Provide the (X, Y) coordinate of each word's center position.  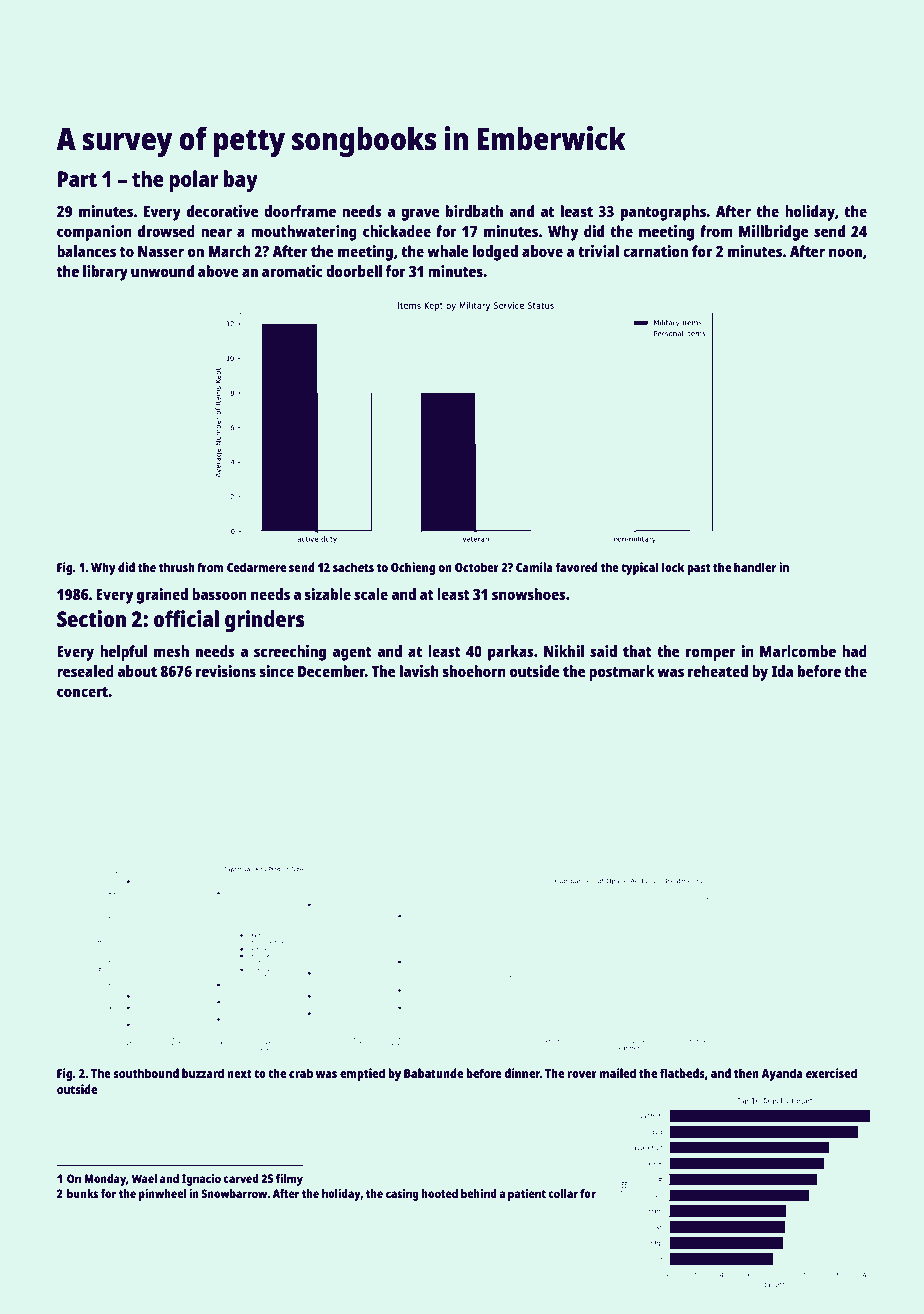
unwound (162, 271)
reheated (718, 671)
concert (82, 692)
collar (563, 1193)
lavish (419, 671)
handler (755, 567)
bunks (82, 1193)
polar (193, 181)
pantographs (663, 213)
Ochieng (413, 568)
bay (241, 181)
